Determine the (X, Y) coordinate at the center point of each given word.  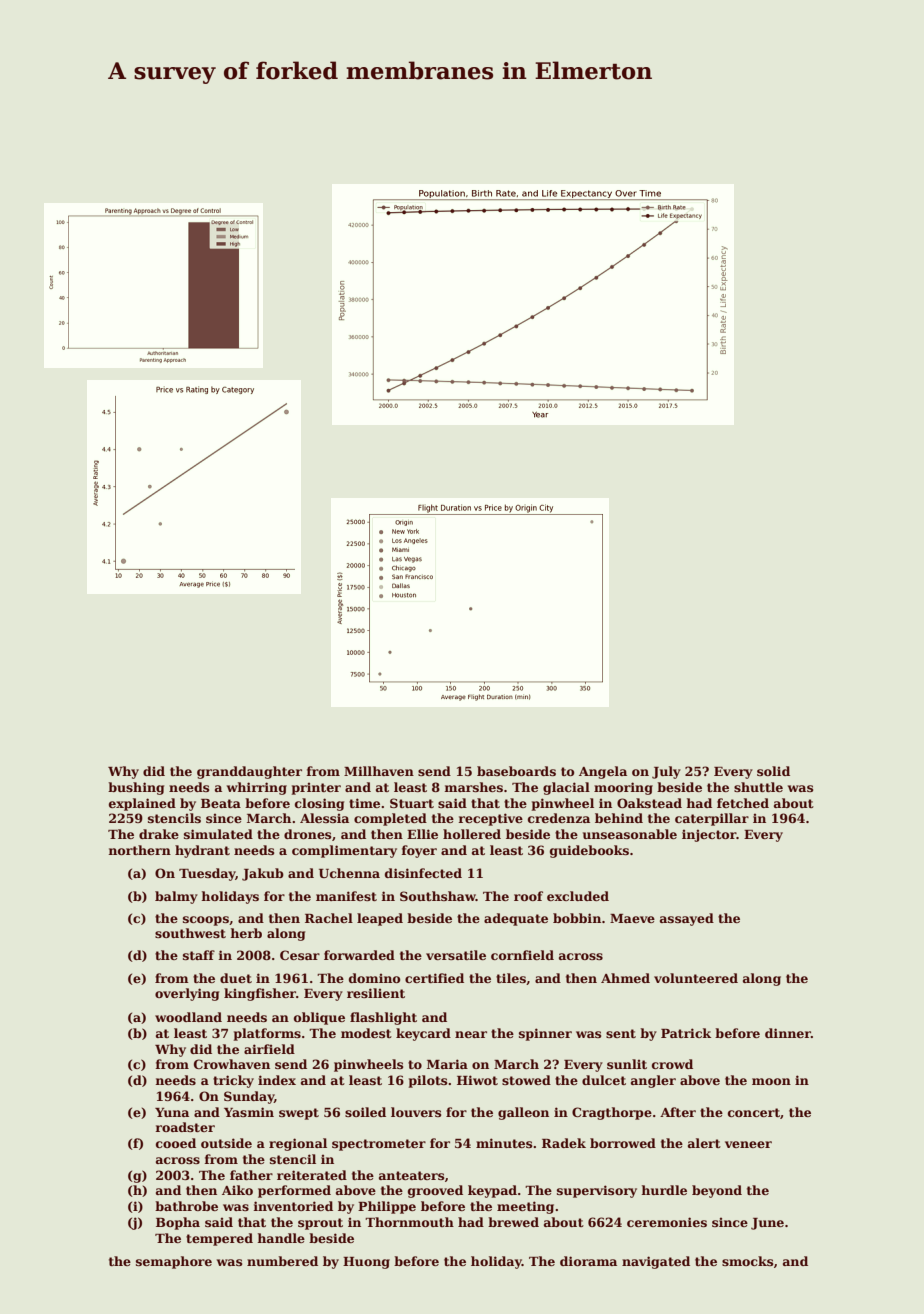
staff (199, 955)
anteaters (411, 1175)
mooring (623, 788)
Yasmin (249, 1112)
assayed (687, 919)
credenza (559, 818)
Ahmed (625, 978)
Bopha (178, 1223)
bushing (136, 788)
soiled (365, 1112)
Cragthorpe (612, 1113)
